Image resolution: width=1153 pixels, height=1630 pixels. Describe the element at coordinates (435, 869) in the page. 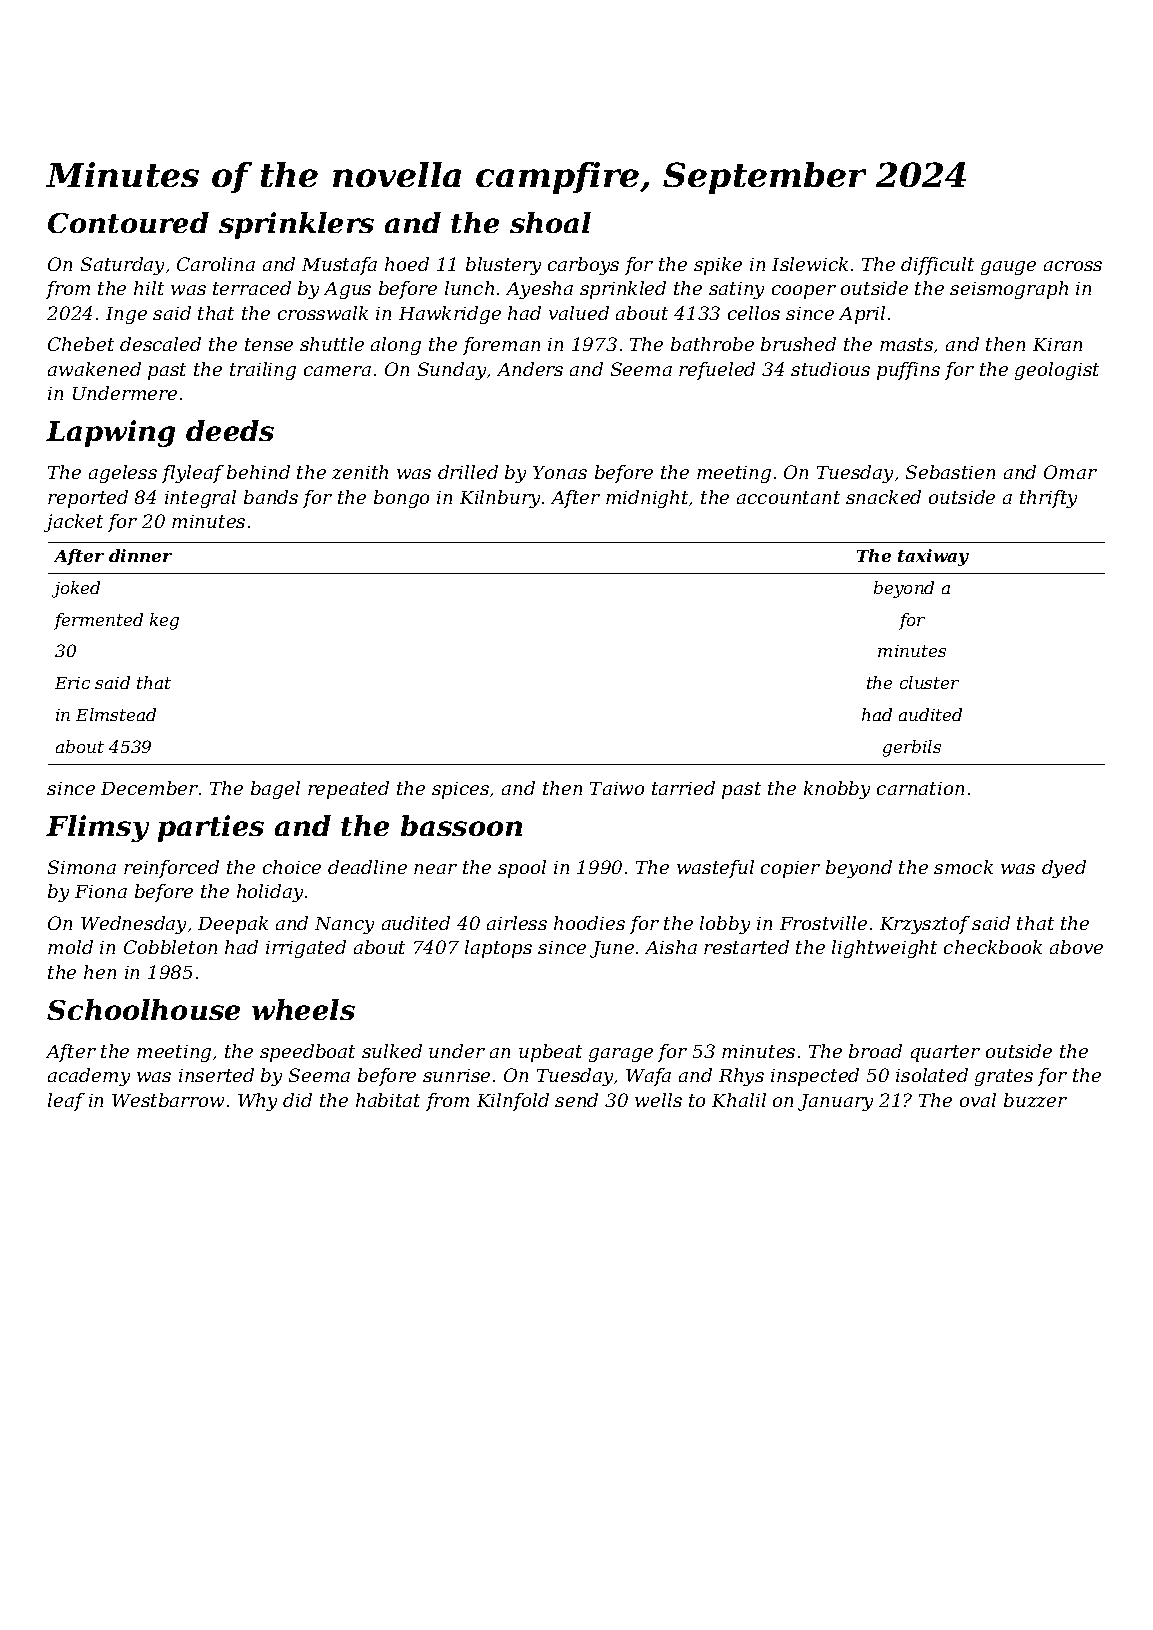

I see `near` at that location.
